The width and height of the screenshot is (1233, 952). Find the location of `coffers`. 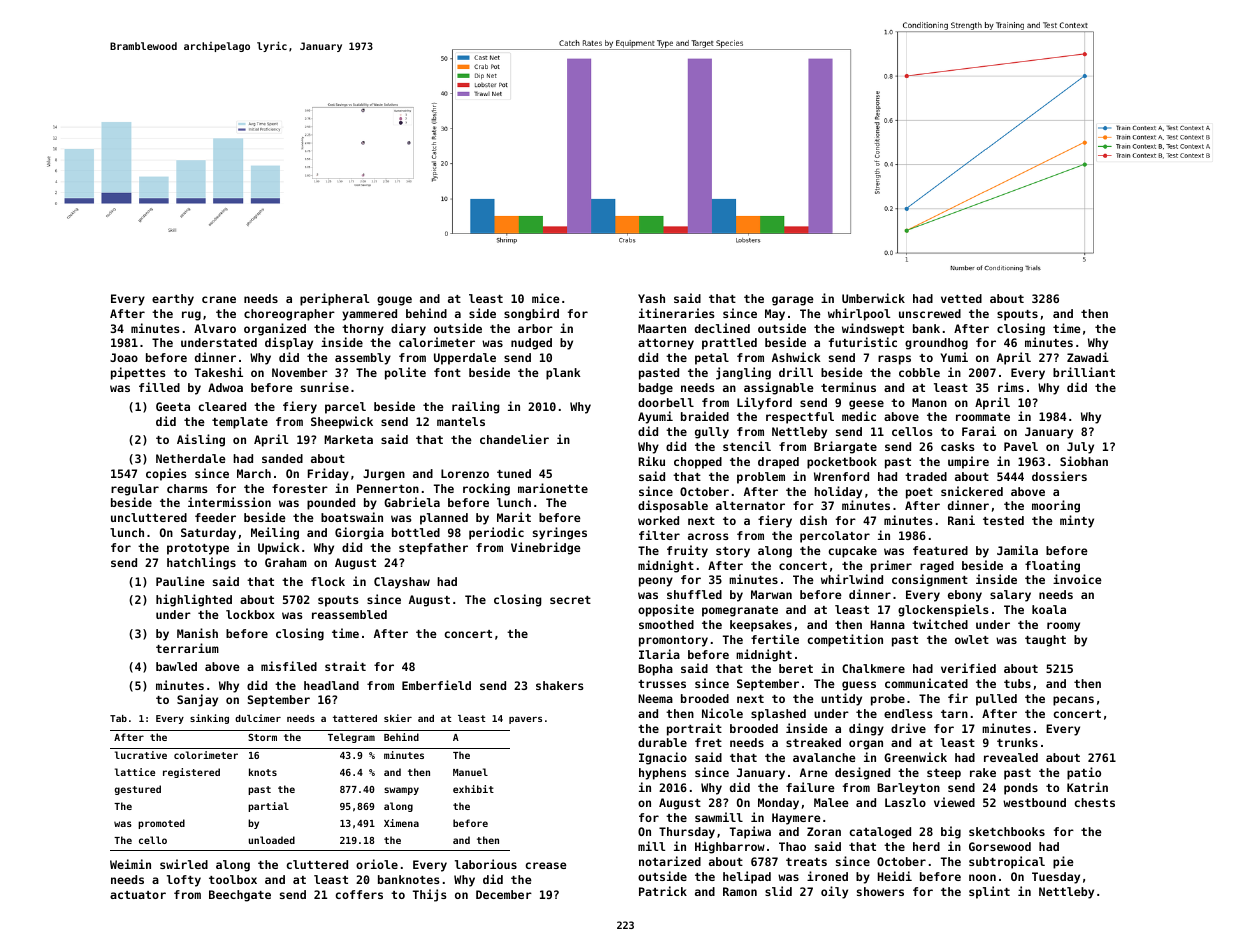

coffers is located at coordinates (359, 894).
